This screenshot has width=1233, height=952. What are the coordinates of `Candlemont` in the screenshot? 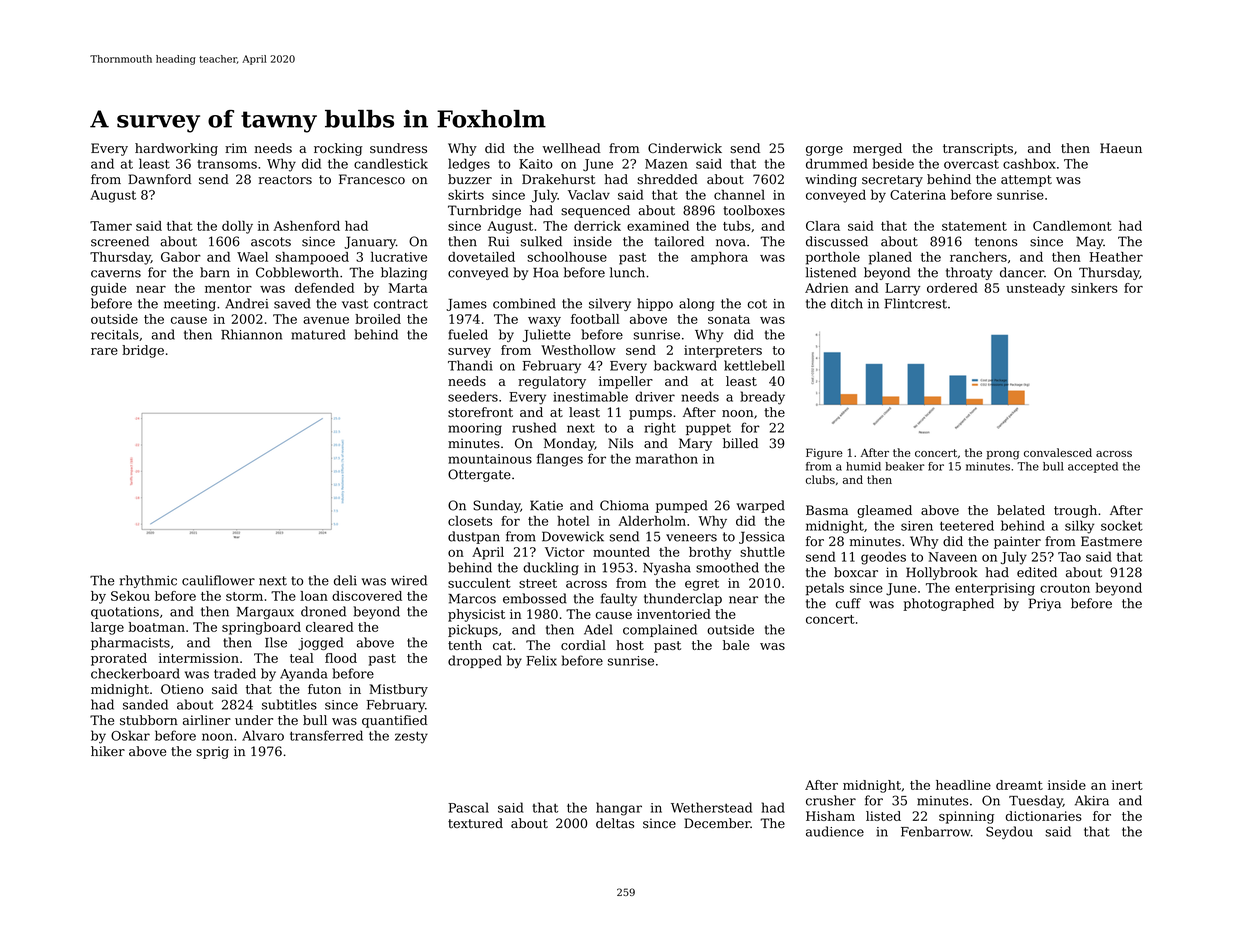 It's located at (1072, 226).
